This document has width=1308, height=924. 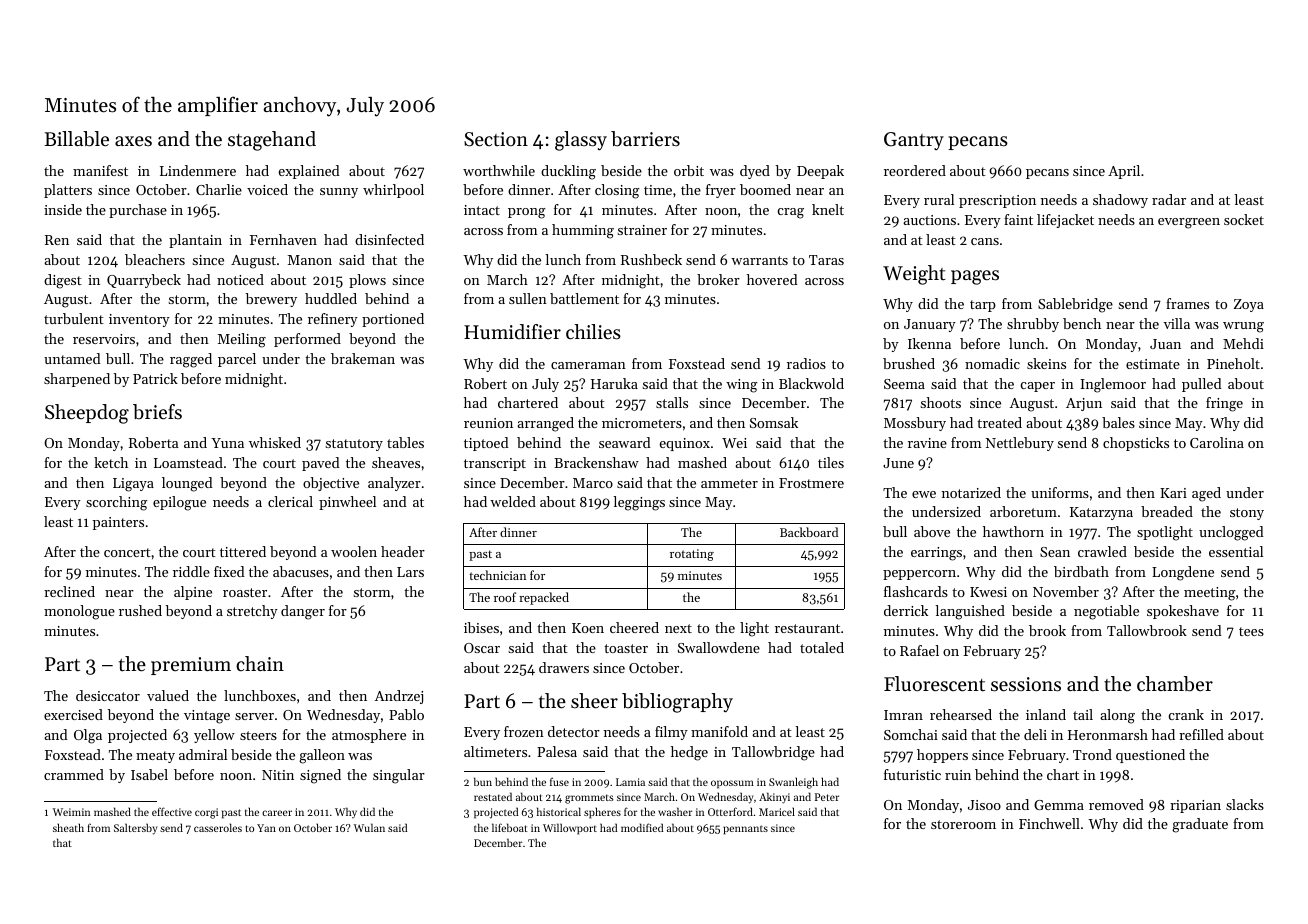 I want to click on Weimin, so click(x=71, y=812).
